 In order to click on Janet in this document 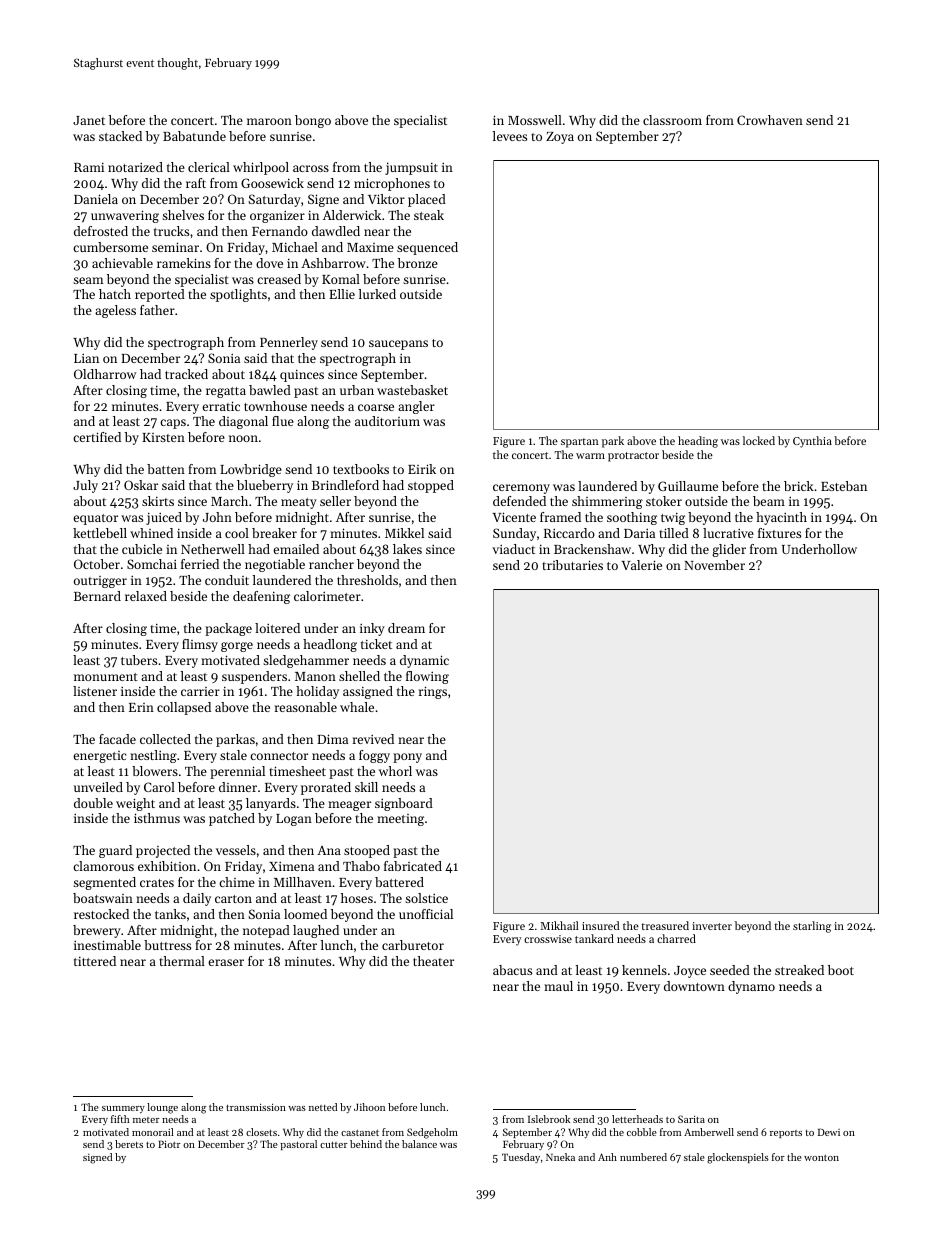, I will do `click(89, 120)`.
